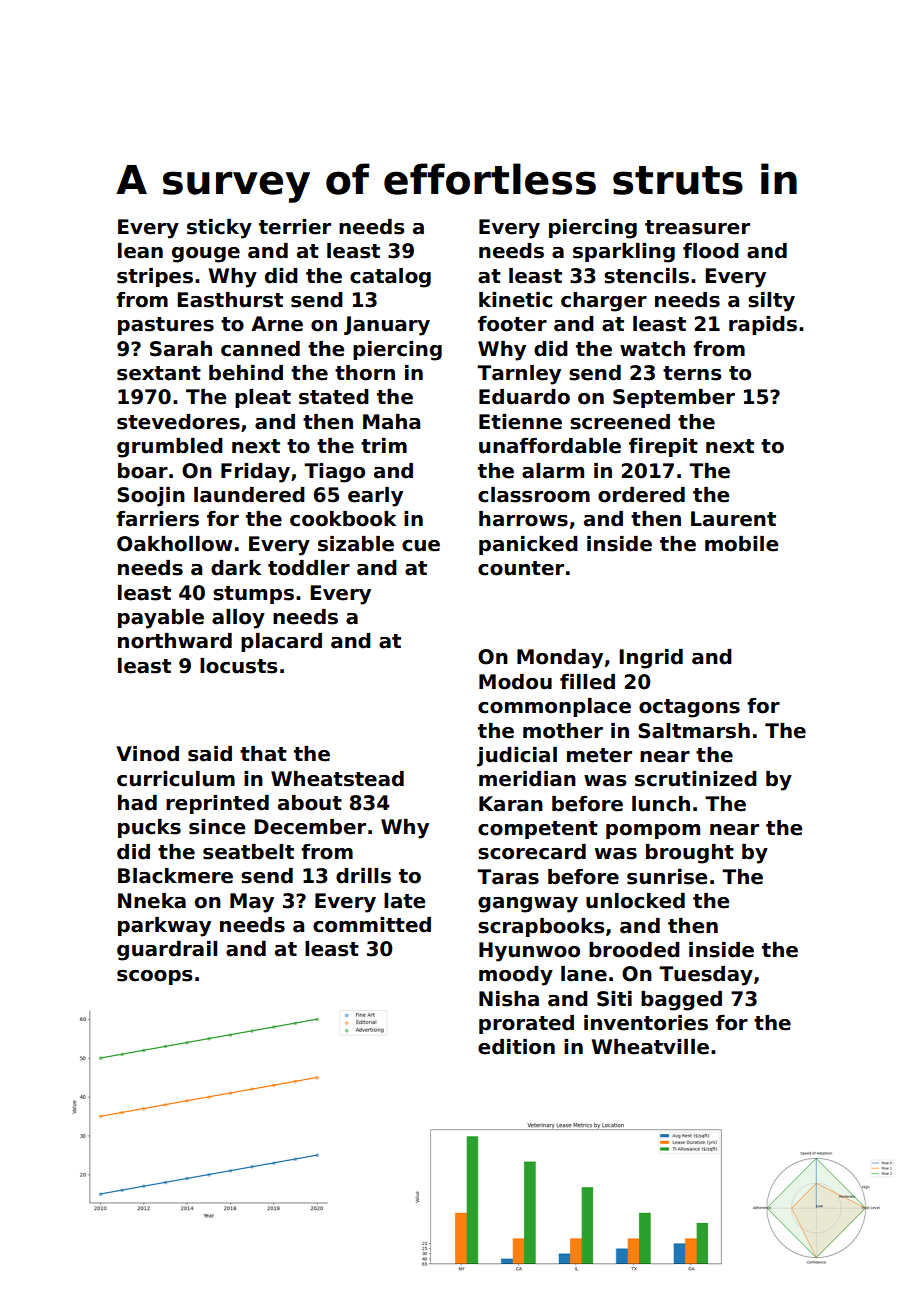  I want to click on catalog, so click(390, 278).
